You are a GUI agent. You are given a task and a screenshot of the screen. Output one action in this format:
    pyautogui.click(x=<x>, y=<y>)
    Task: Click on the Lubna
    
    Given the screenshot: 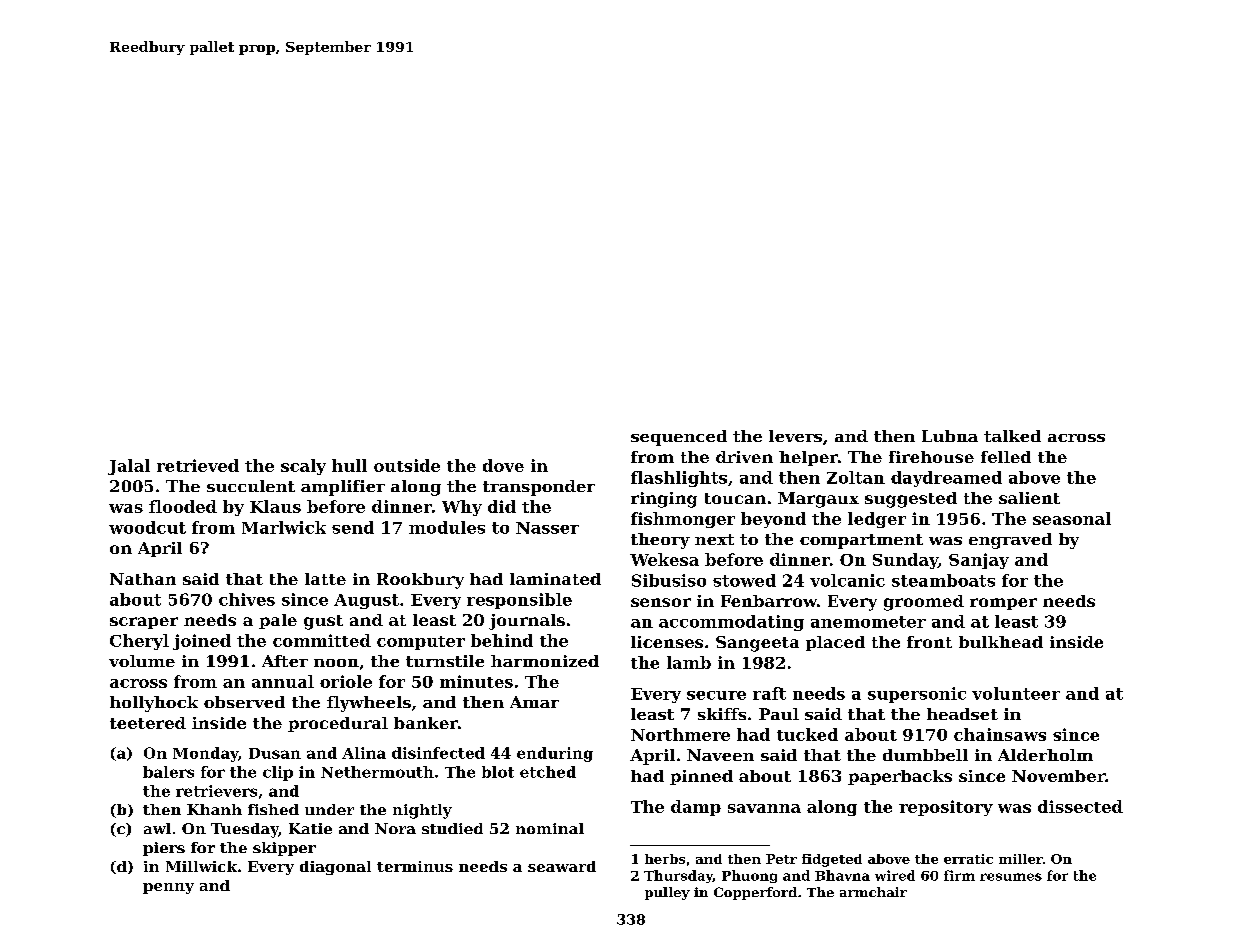 What is the action you would take?
    pyautogui.click(x=950, y=436)
